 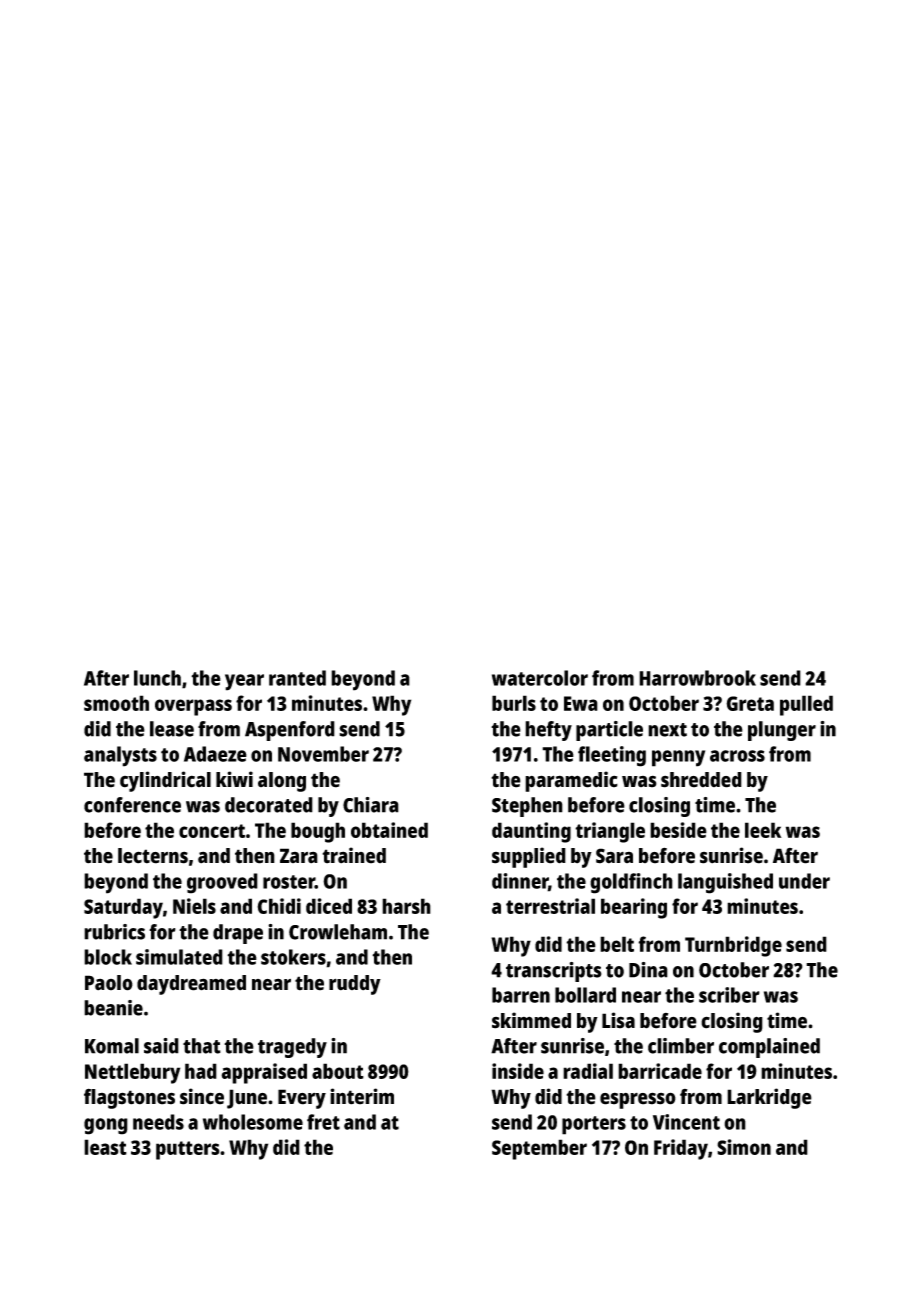 I want to click on putters, so click(x=188, y=1150).
